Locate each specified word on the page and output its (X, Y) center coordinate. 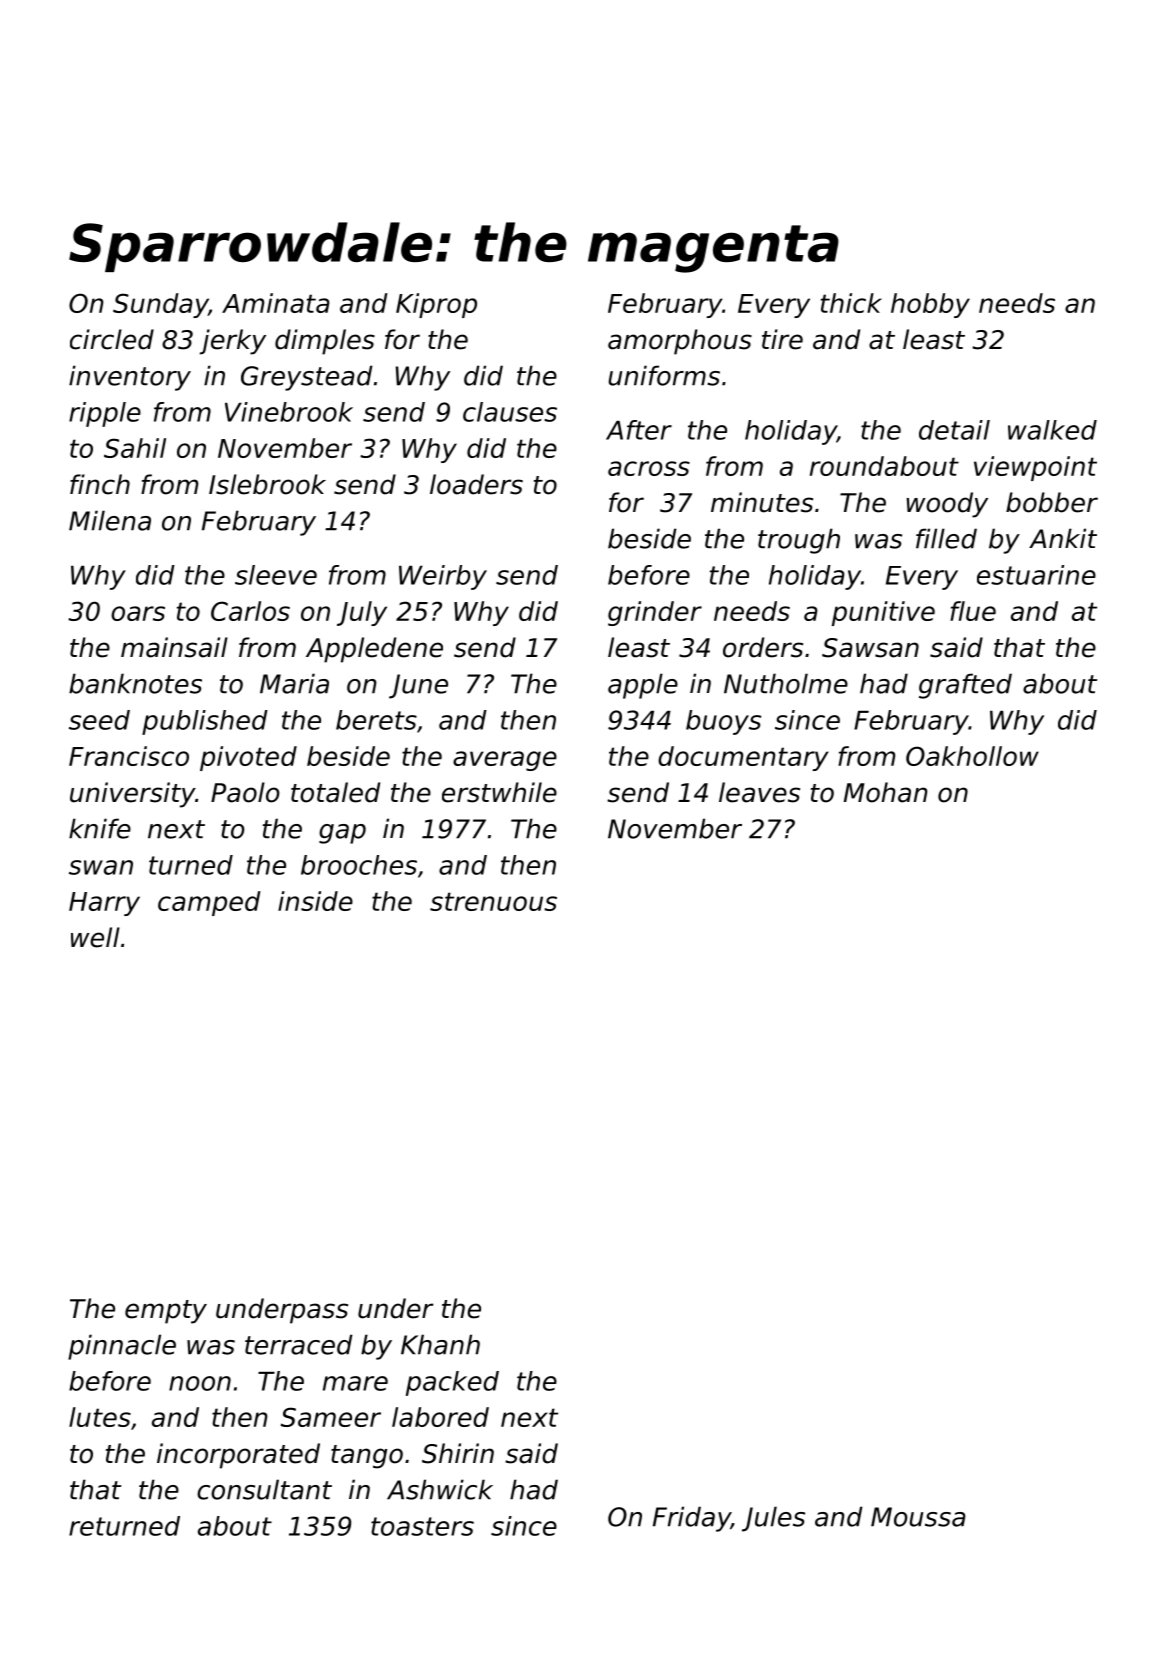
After (639, 430)
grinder (655, 613)
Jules (773, 1519)
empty (166, 1312)
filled (946, 538)
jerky (233, 342)
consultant (264, 1489)
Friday (692, 1519)
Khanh (440, 1344)
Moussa (918, 1517)
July (362, 613)
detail (954, 430)
